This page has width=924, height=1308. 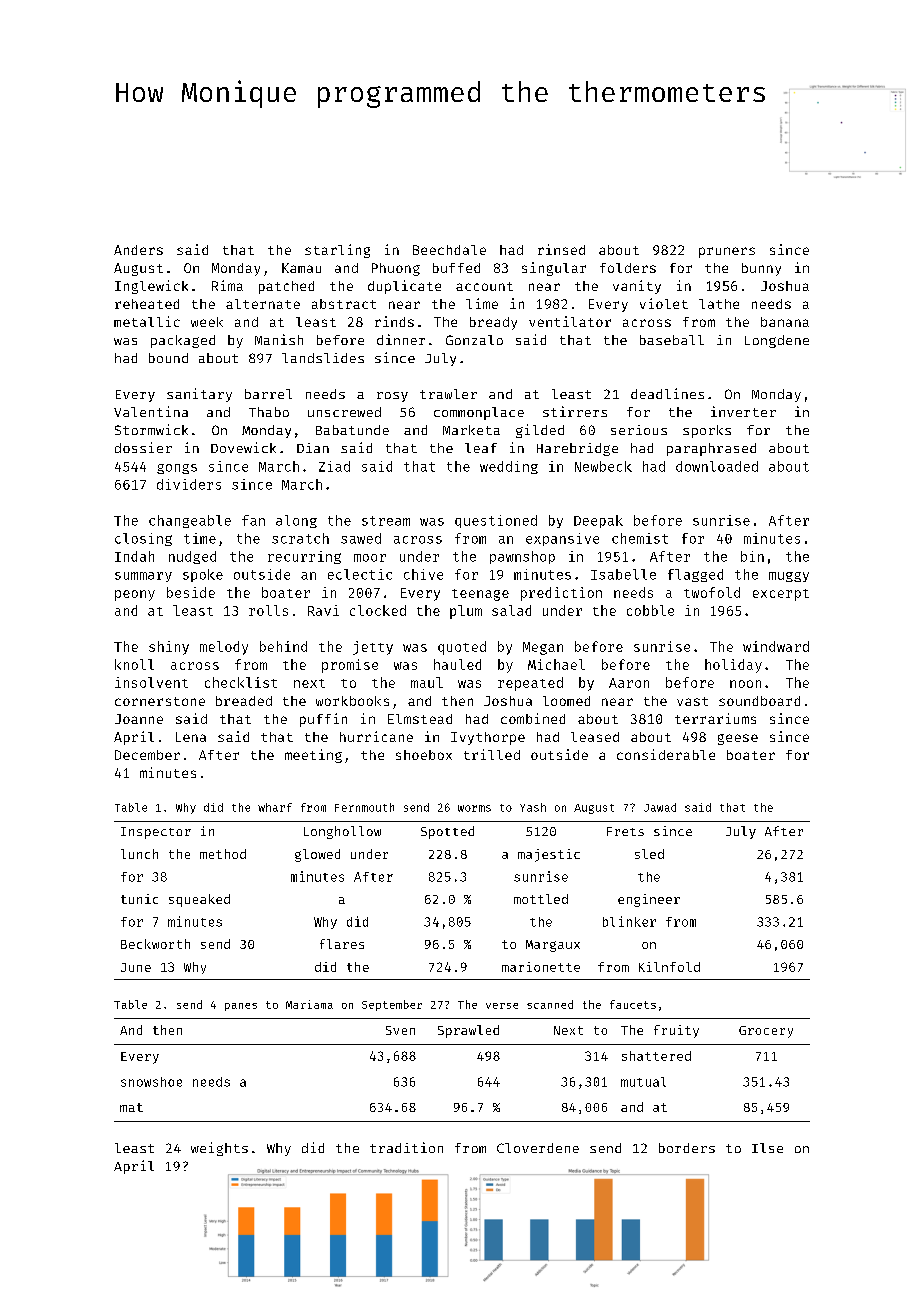 What do you see at coordinates (727, 252) in the page?
I see `pruners` at bounding box center [727, 252].
